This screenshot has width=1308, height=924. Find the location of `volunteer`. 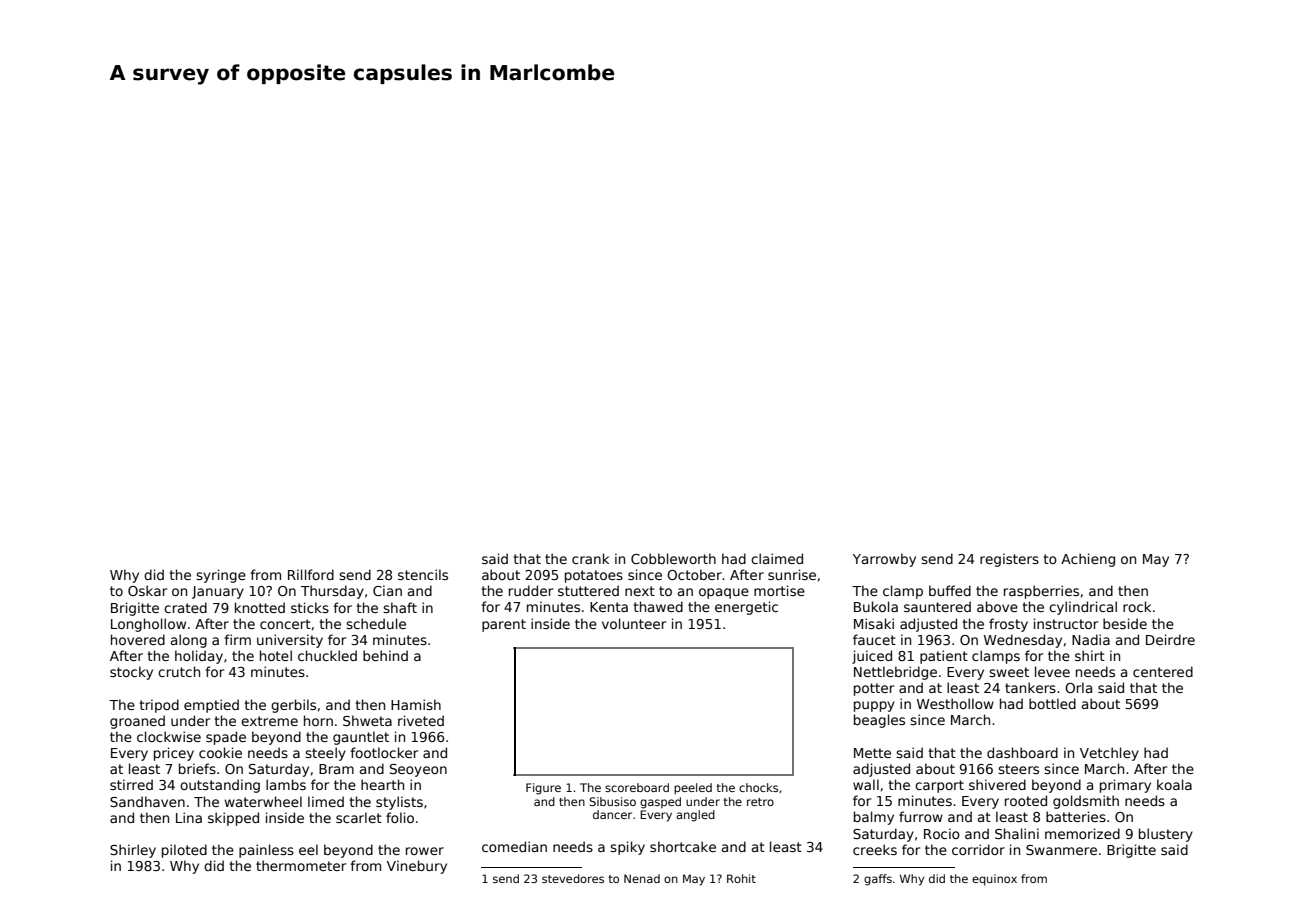

volunteer is located at coordinates (634, 623).
